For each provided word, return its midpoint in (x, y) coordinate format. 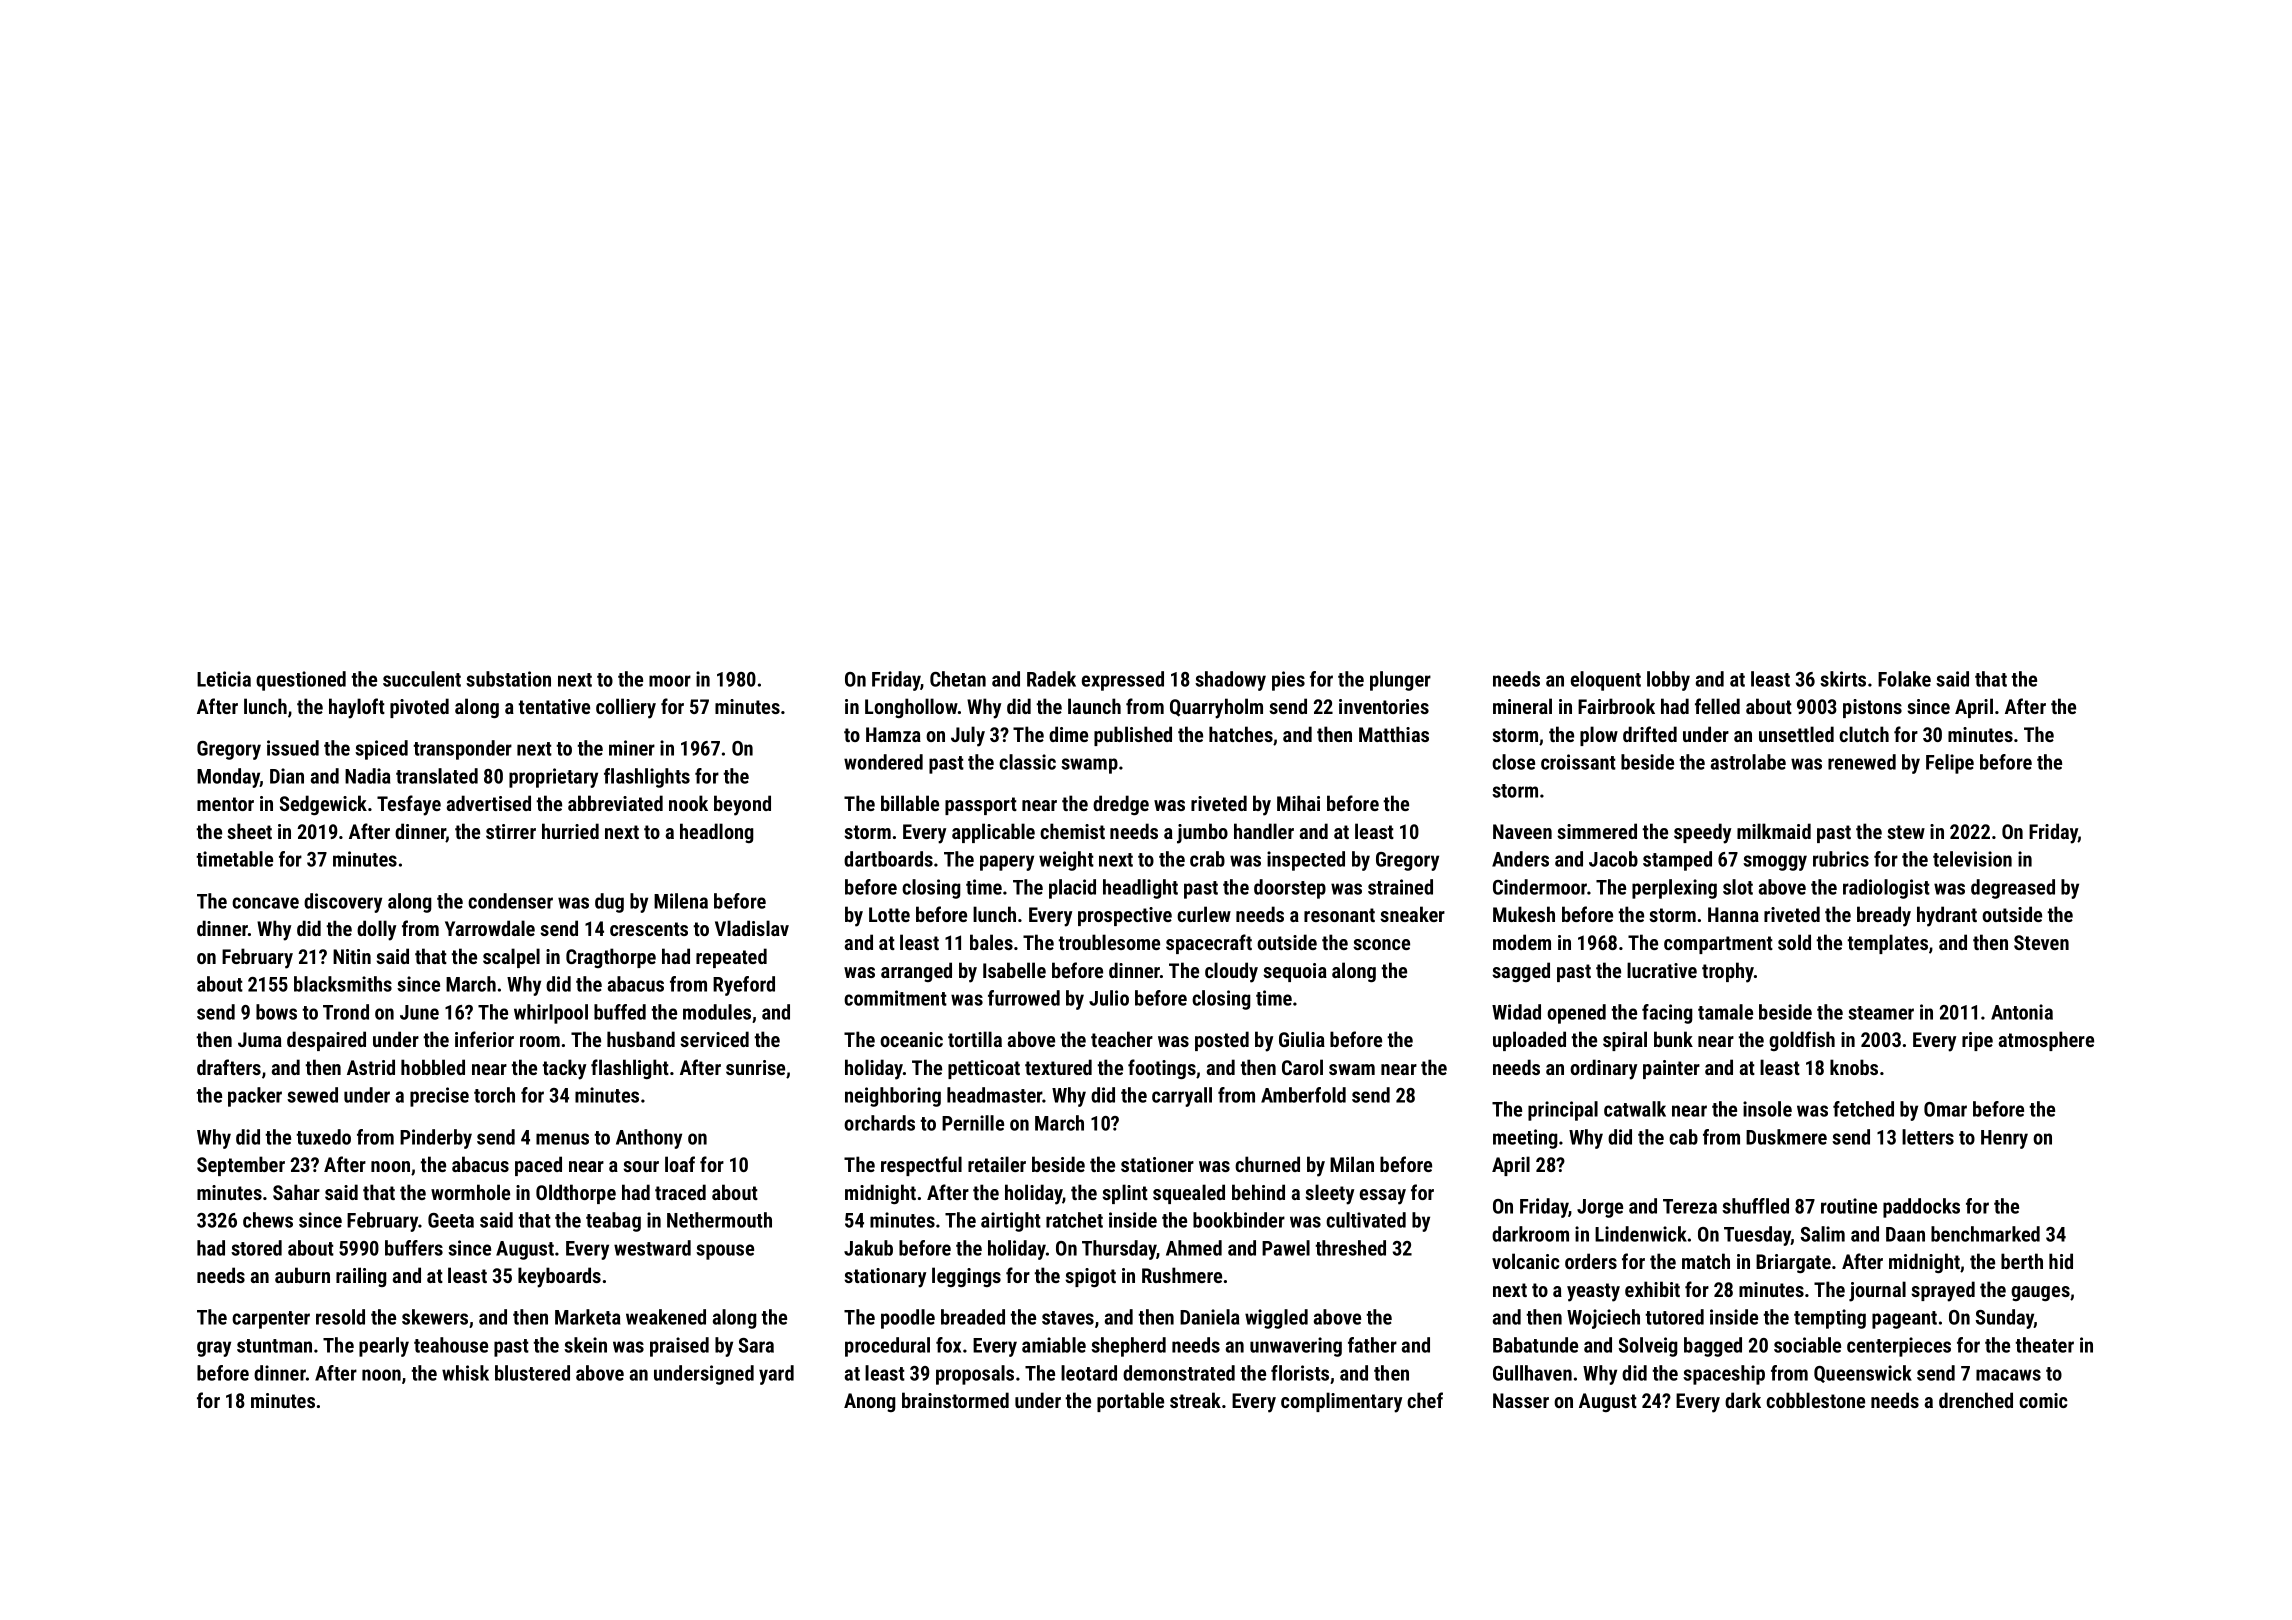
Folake (1904, 679)
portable (1130, 1402)
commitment (895, 998)
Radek (1051, 679)
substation (508, 679)
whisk (465, 1373)
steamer (1881, 1013)
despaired (326, 1041)
